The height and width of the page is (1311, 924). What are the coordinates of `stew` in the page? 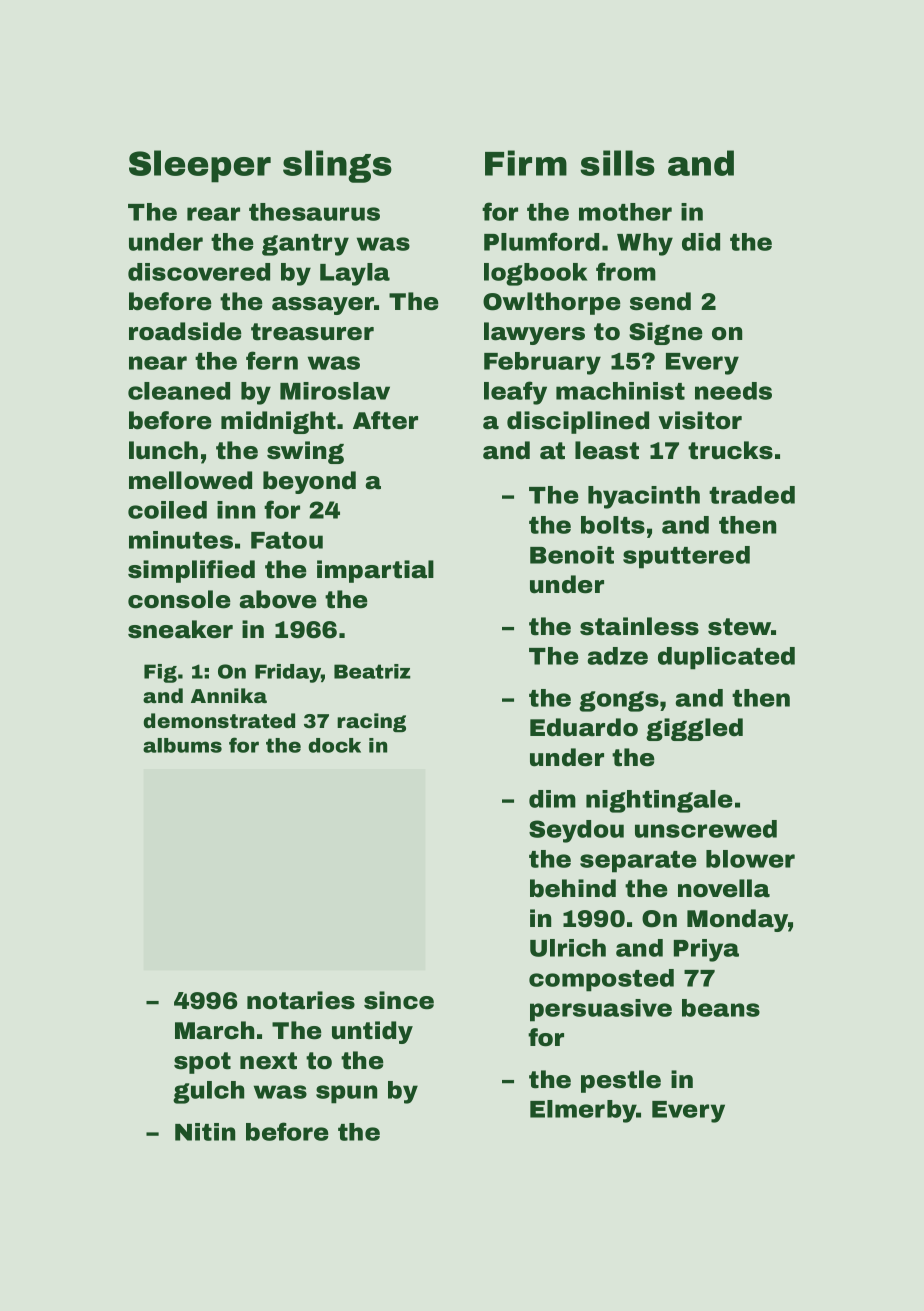 It's located at (739, 627).
